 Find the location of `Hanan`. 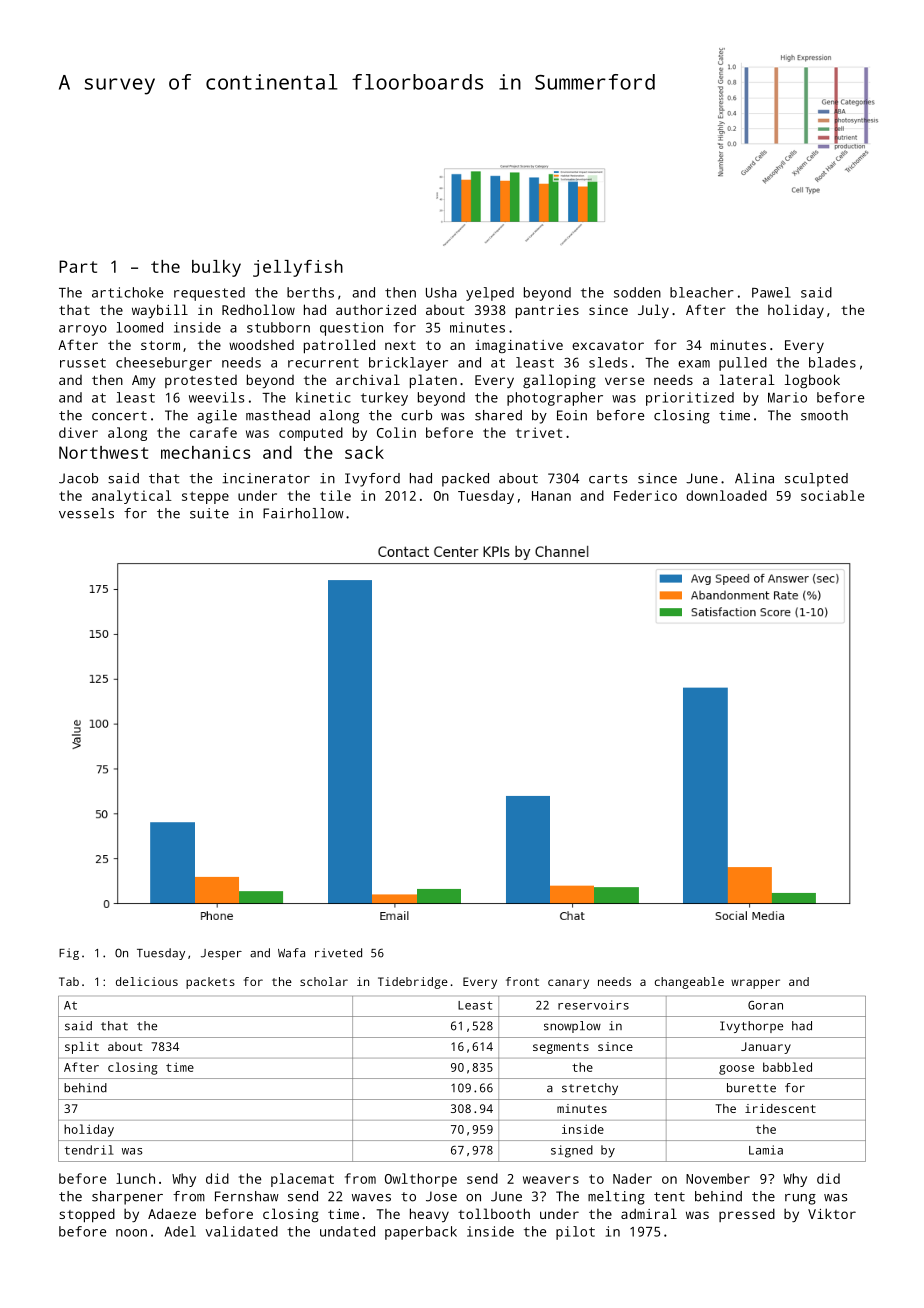

Hanan is located at coordinates (551, 496).
